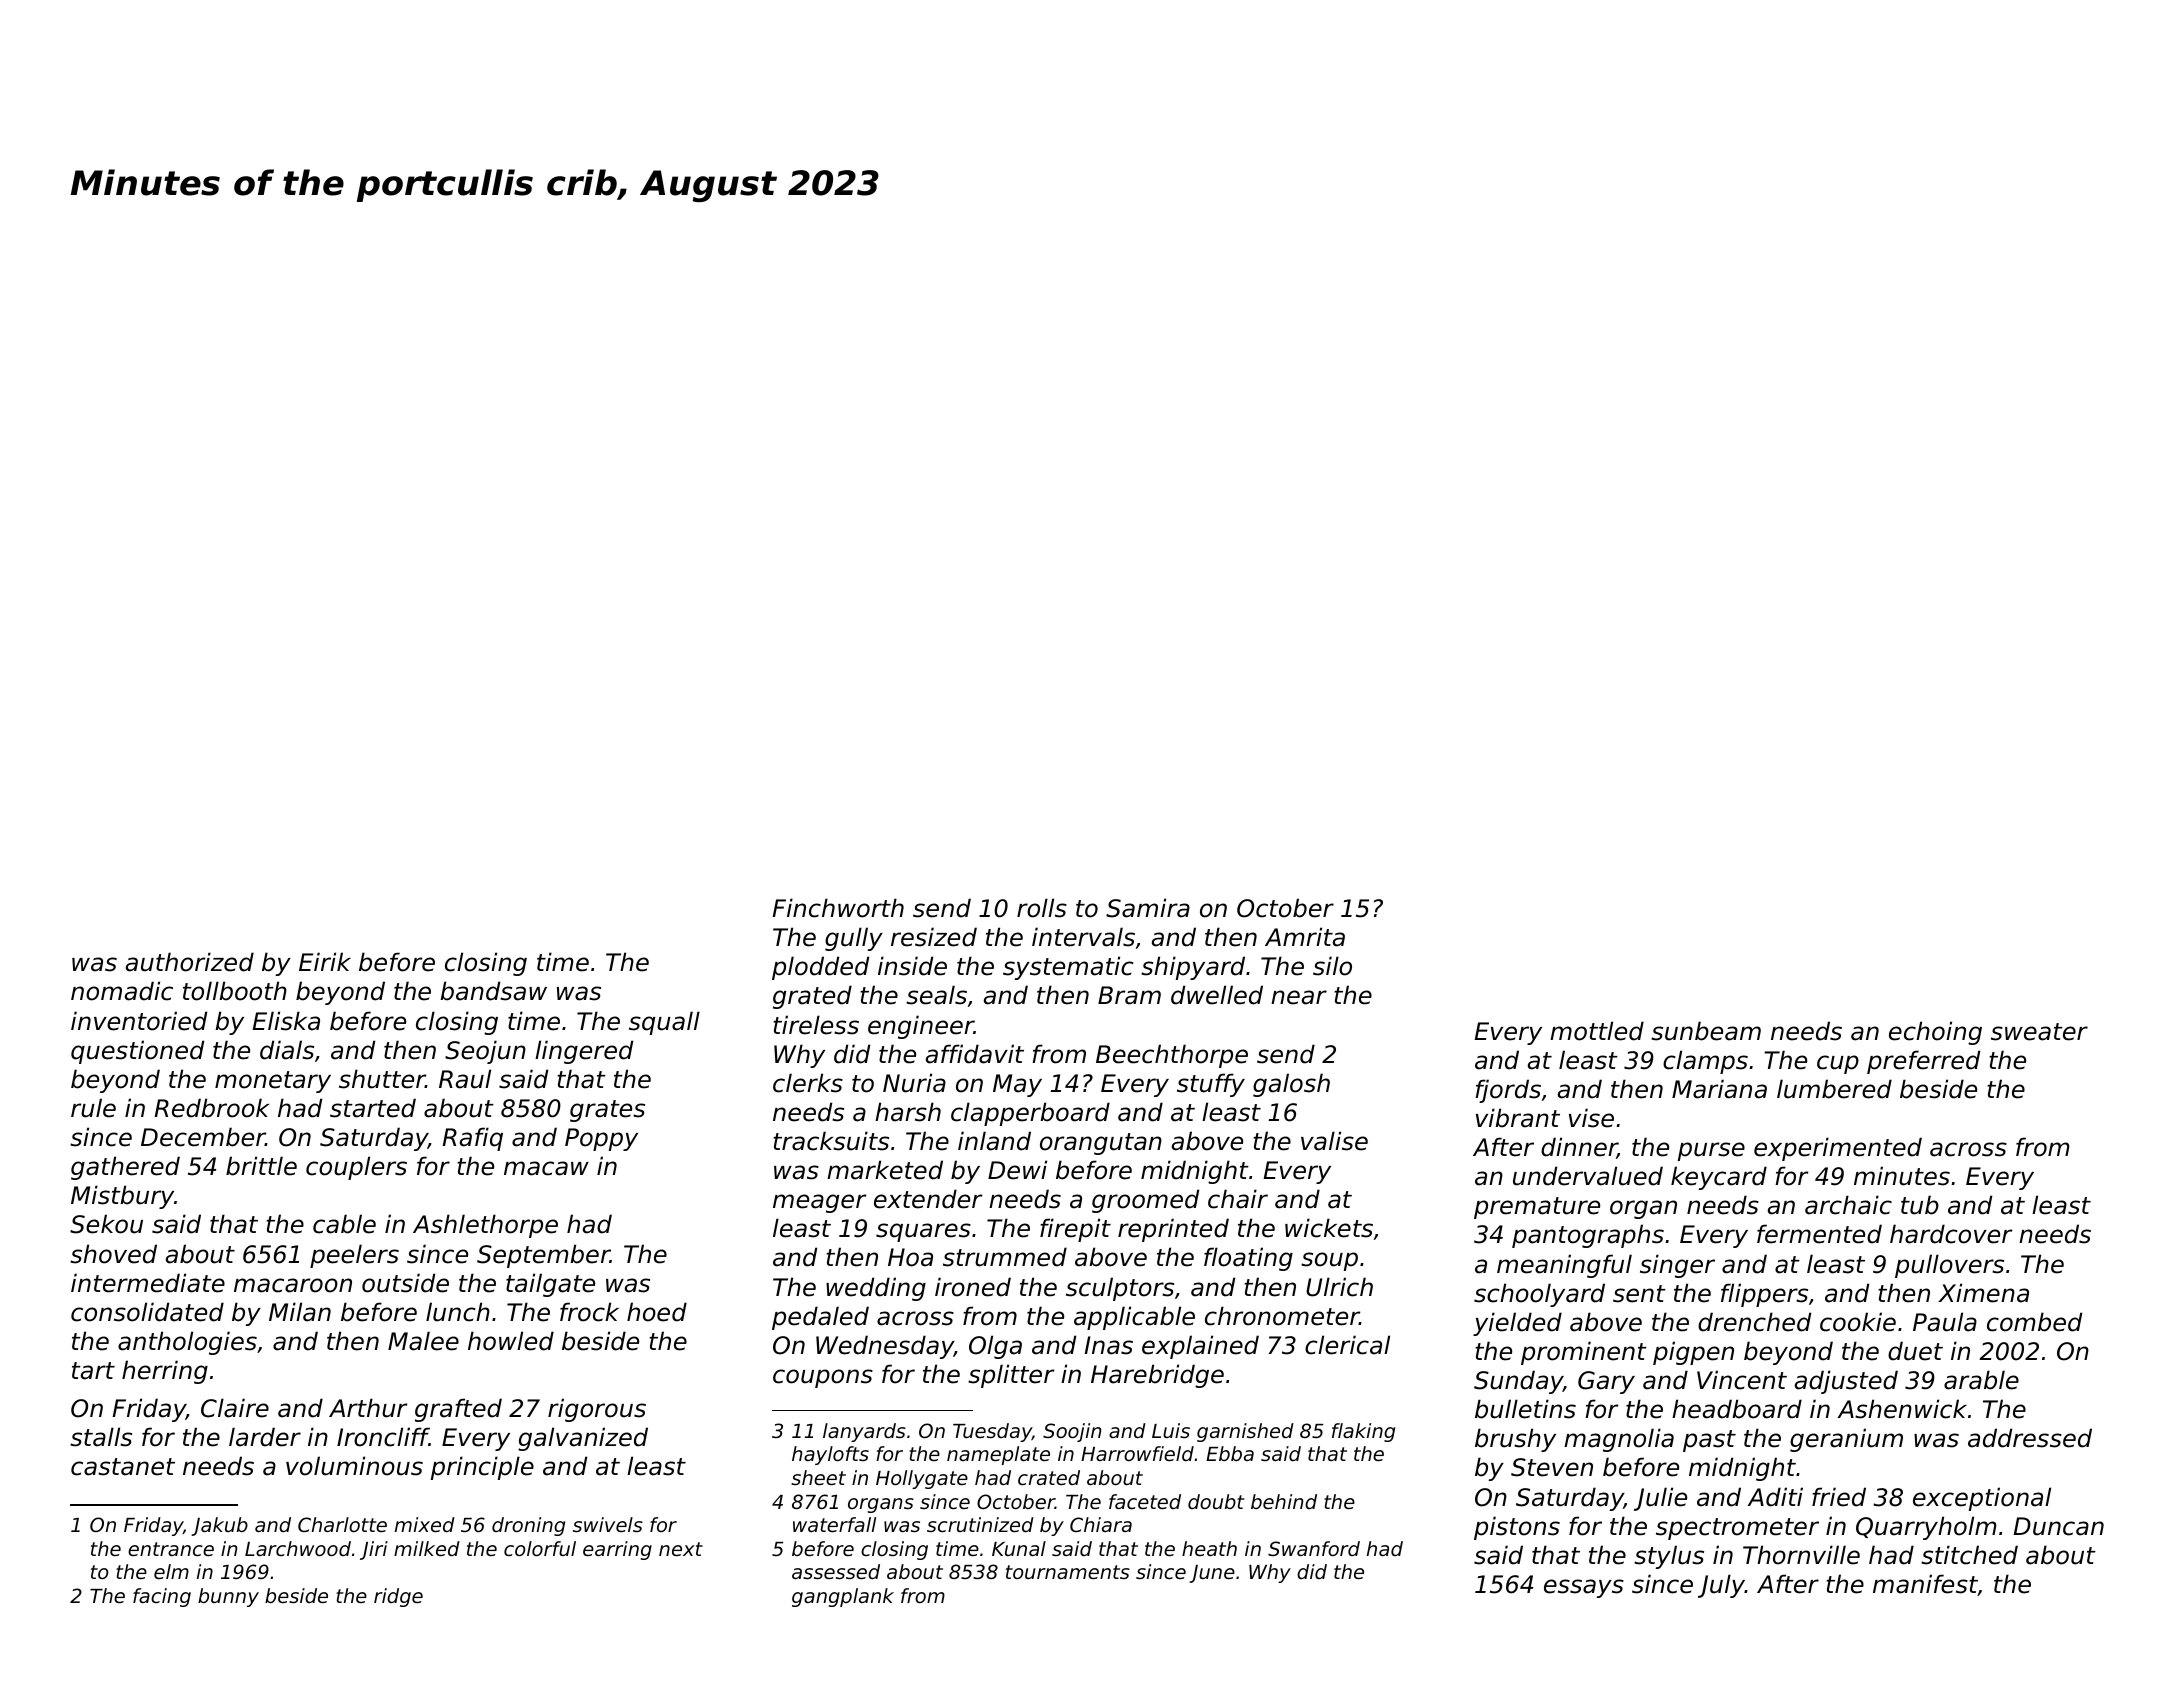  Describe the element at coordinates (1588, 1236) in the document. I see `pantographs` at that location.
